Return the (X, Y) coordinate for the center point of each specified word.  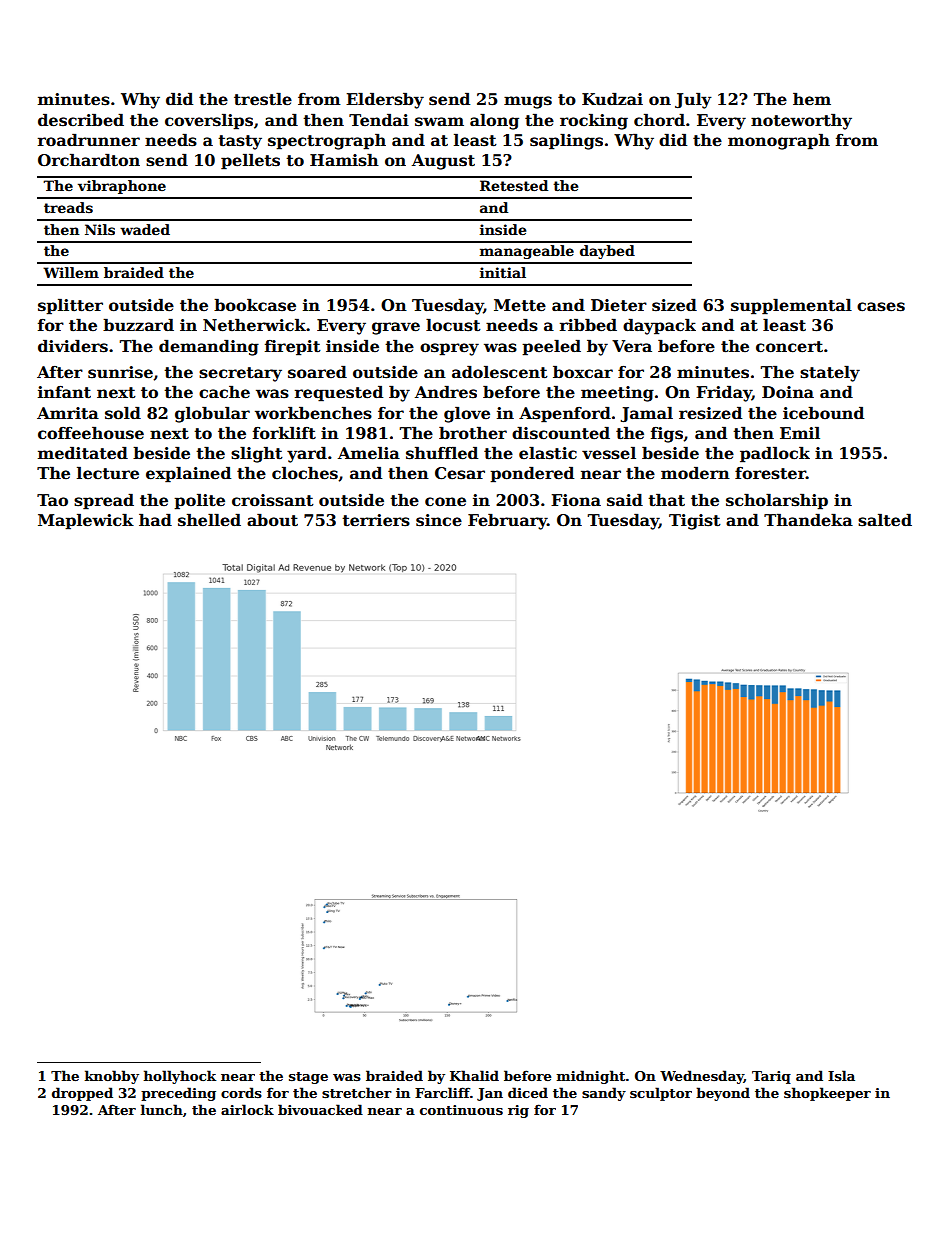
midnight (591, 1077)
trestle (263, 99)
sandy (604, 1094)
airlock (247, 1109)
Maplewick (86, 521)
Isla (841, 1075)
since (439, 520)
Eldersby (385, 100)
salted (885, 520)
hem (812, 99)
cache (224, 392)
